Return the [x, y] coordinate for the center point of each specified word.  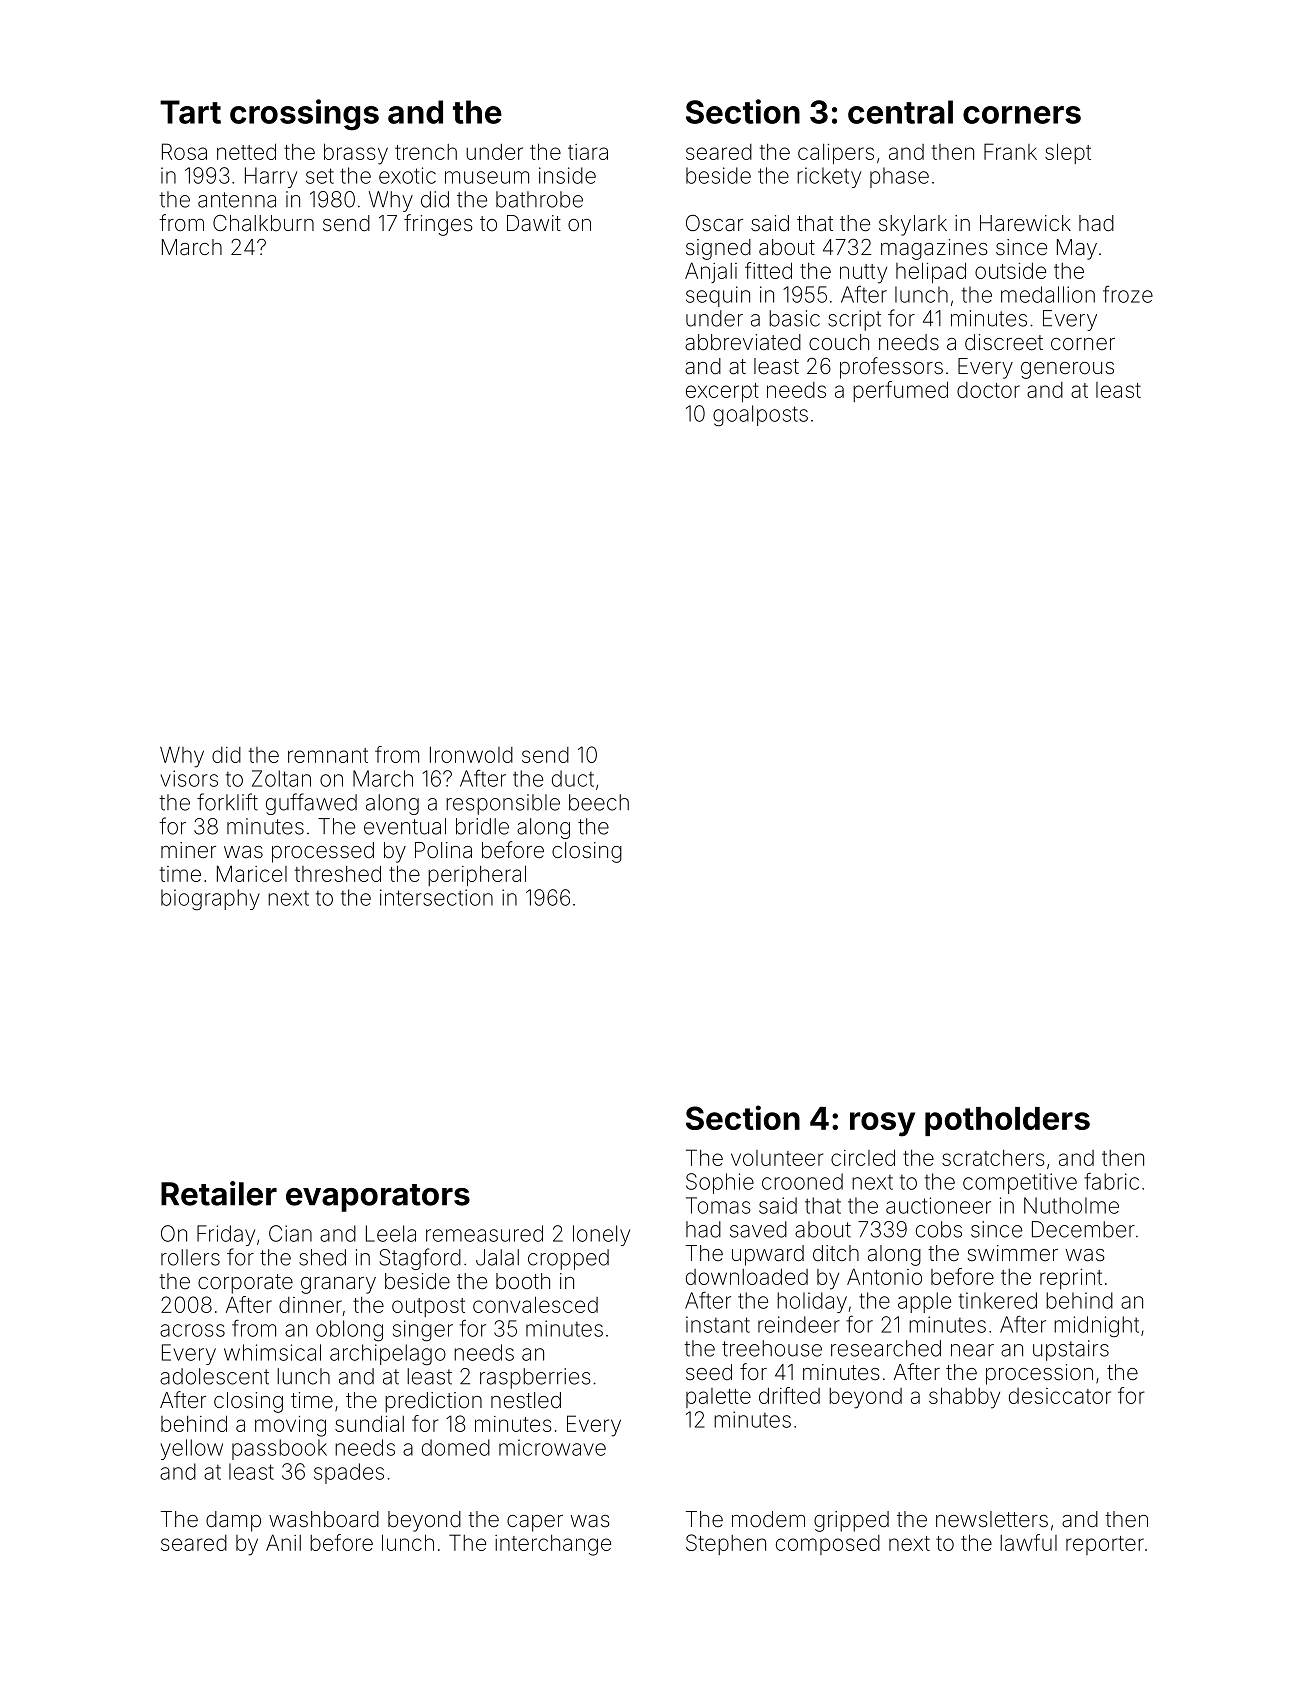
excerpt [722, 392]
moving [290, 1426]
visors [189, 778]
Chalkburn [263, 223]
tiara [588, 152]
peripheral [477, 875]
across [192, 1330]
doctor [988, 390]
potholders [1007, 1121]
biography [210, 900]
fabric [1111, 1181]
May [1077, 249]
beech [599, 802]
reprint [1071, 1279]
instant [718, 1324]
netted [246, 151]
